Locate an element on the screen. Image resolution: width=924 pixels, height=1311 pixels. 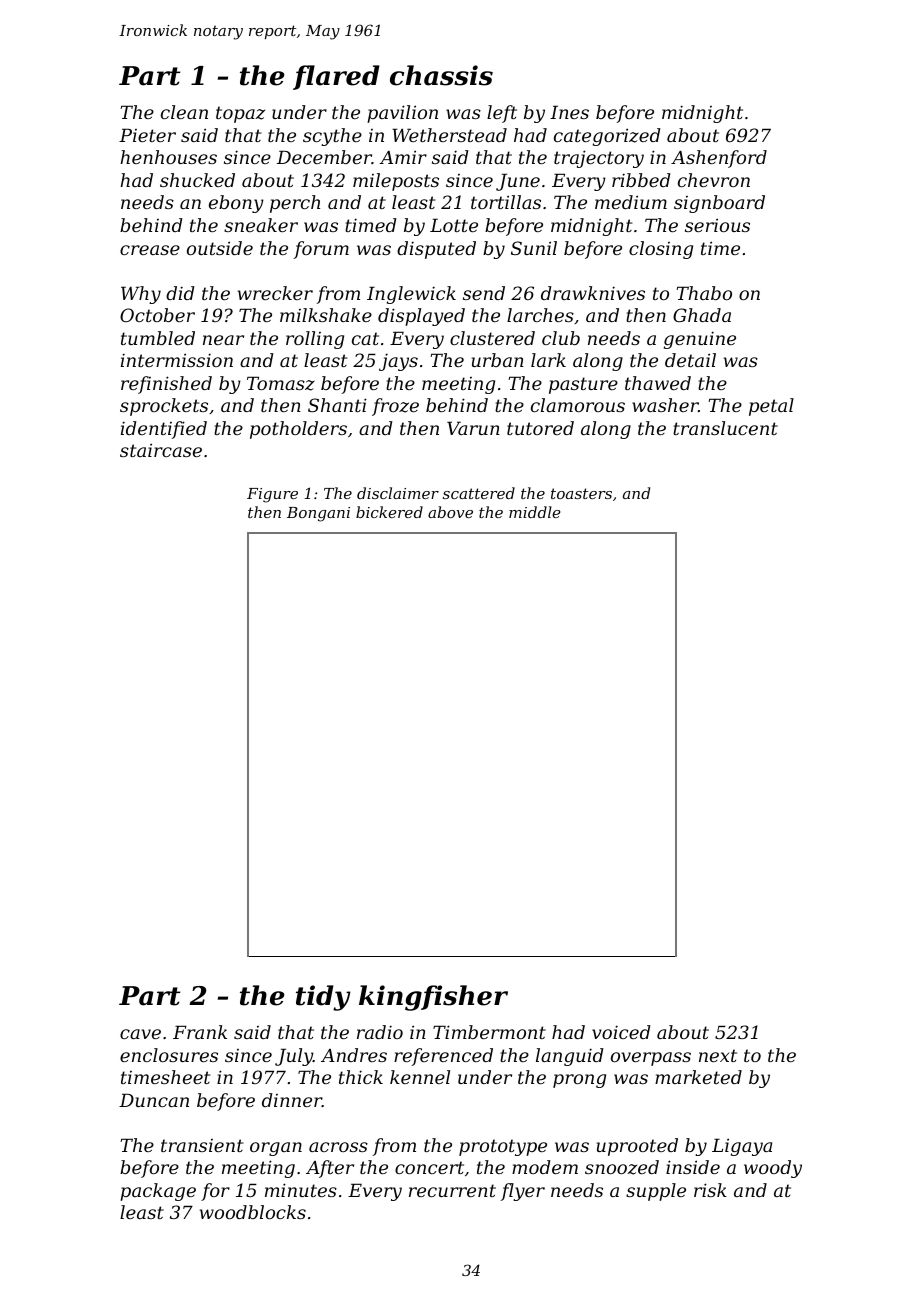
wrecker is located at coordinates (275, 293).
